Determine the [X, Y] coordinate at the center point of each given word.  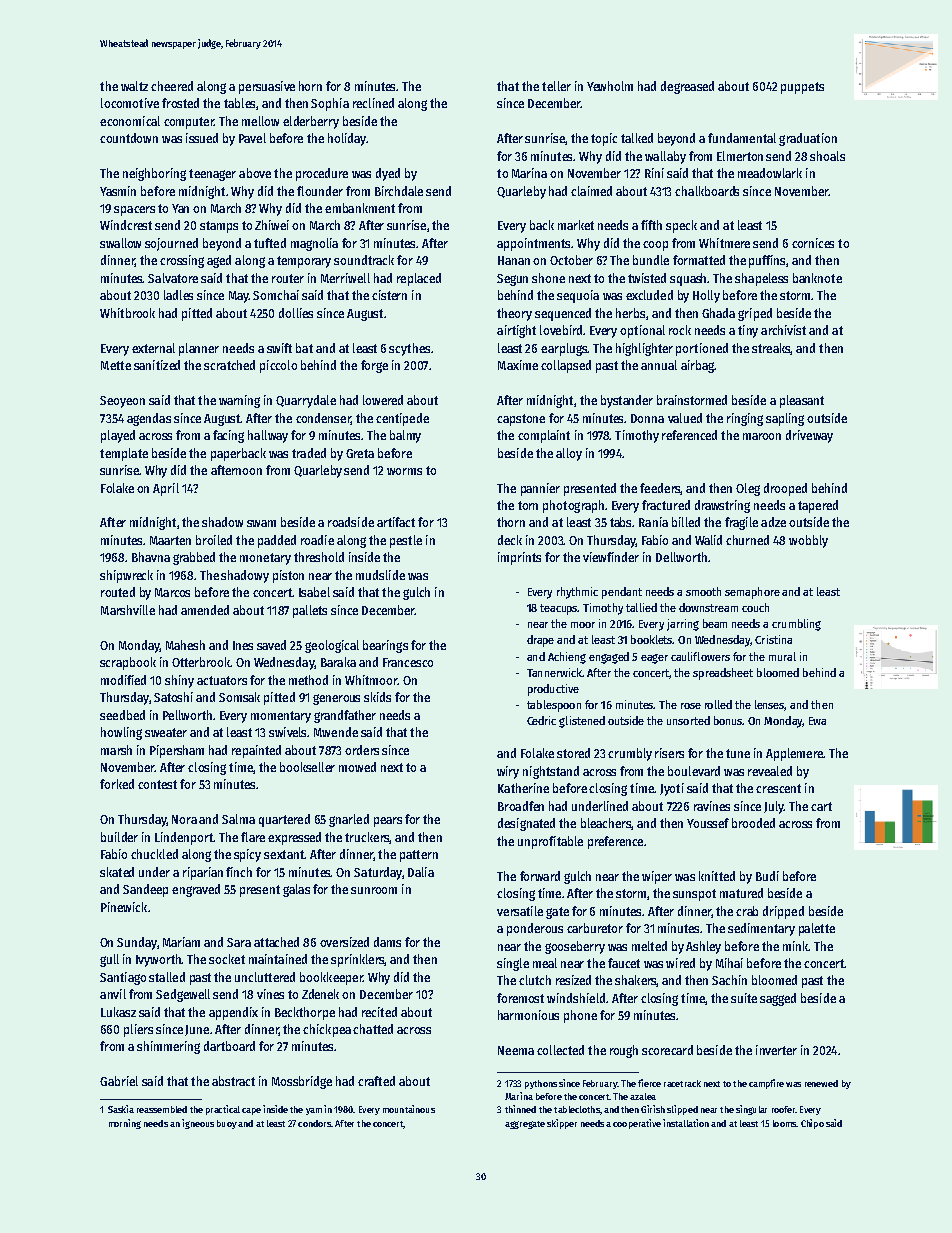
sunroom [374, 890]
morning [125, 1124]
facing [228, 436]
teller [556, 86]
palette [817, 929]
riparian [203, 873]
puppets [802, 88]
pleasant [802, 401]
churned [747, 540]
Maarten [170, 540]
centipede [402, 419]
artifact [396, 522]
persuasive [267, 87]
